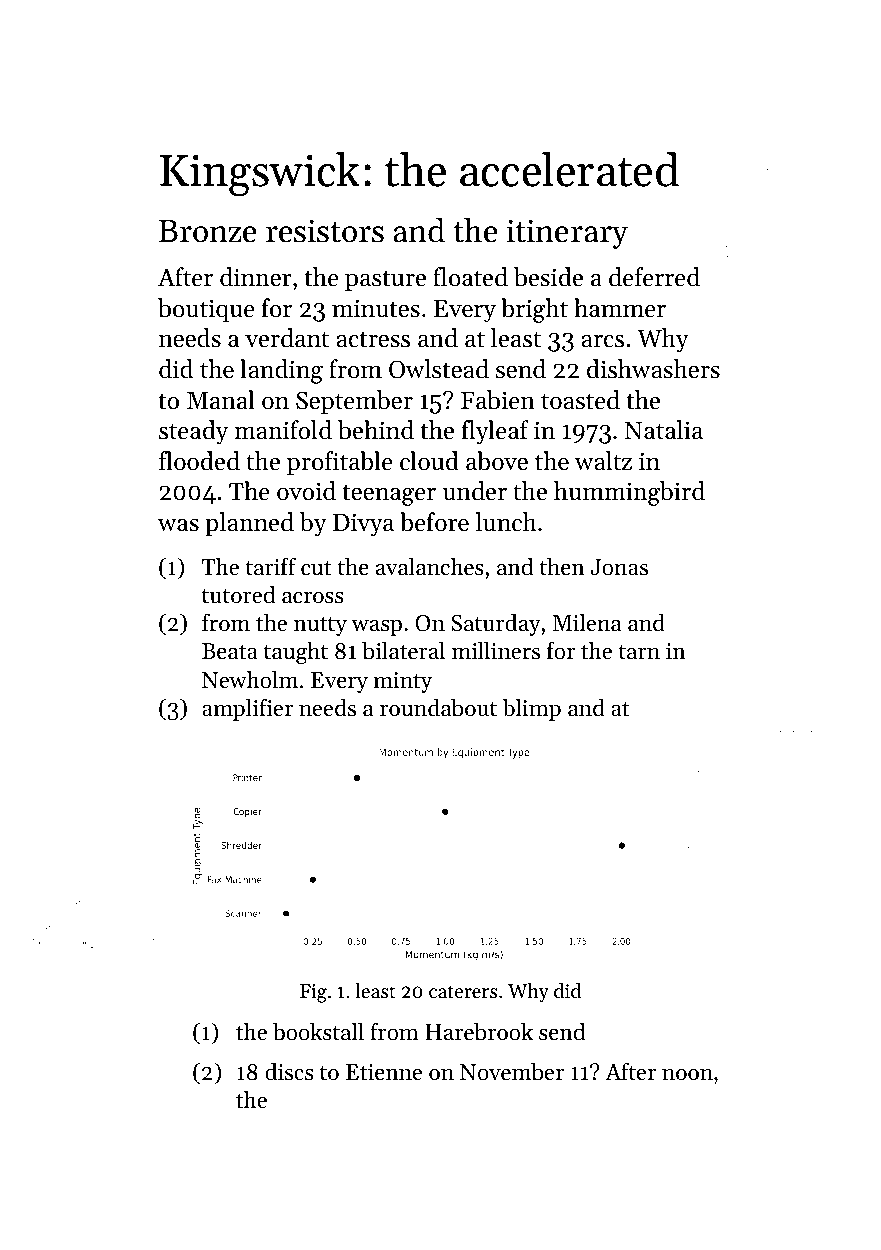 This page has width=881, height=1250. What do you see at coordinates (463, 992) in the page?
I see `caterers` at bounding box center [463, 992].
